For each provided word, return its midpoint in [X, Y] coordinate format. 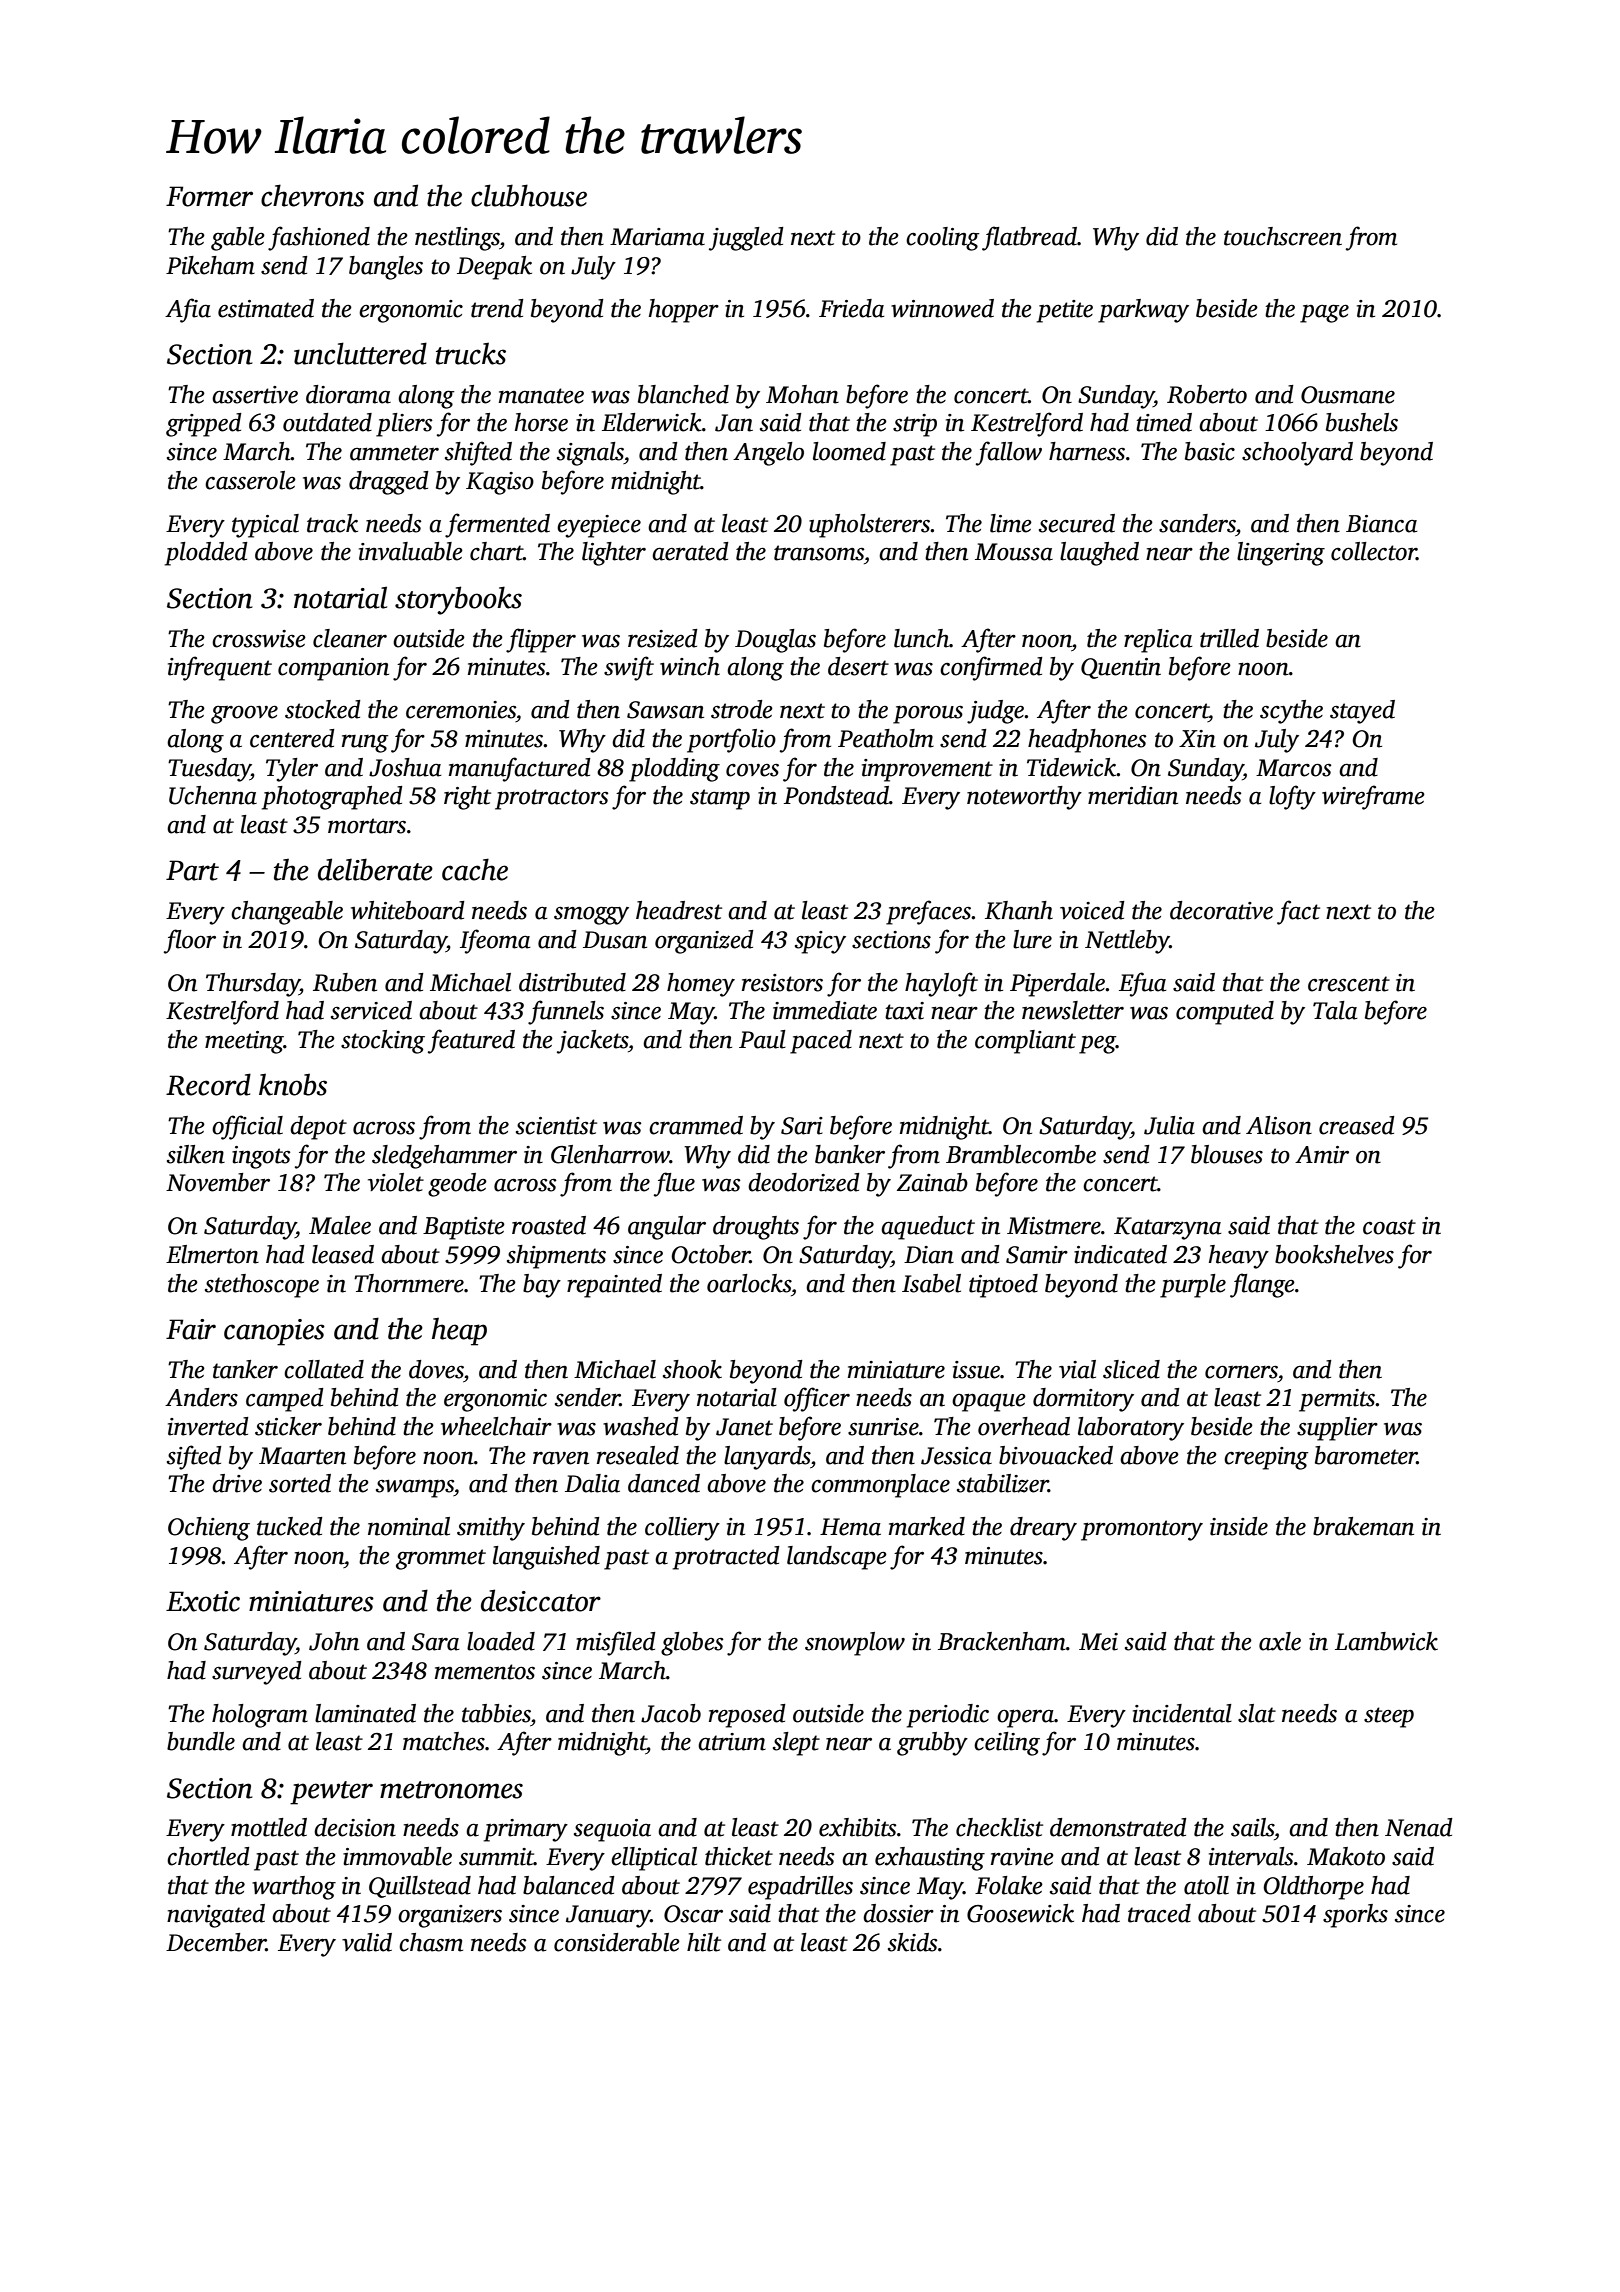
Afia [188, 310]
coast [1389, 1227]
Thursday [253, 985]
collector [1374, 551]
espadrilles [800, 1888]
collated [324, 1369]
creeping [1266, 1458]
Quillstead [420, 1887]
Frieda [851, 308]
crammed [696, 1125]
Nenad [1419, 1827]
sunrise [883, 1427]
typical [265, 526]
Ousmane [1348, 395]
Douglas [775, 641]
